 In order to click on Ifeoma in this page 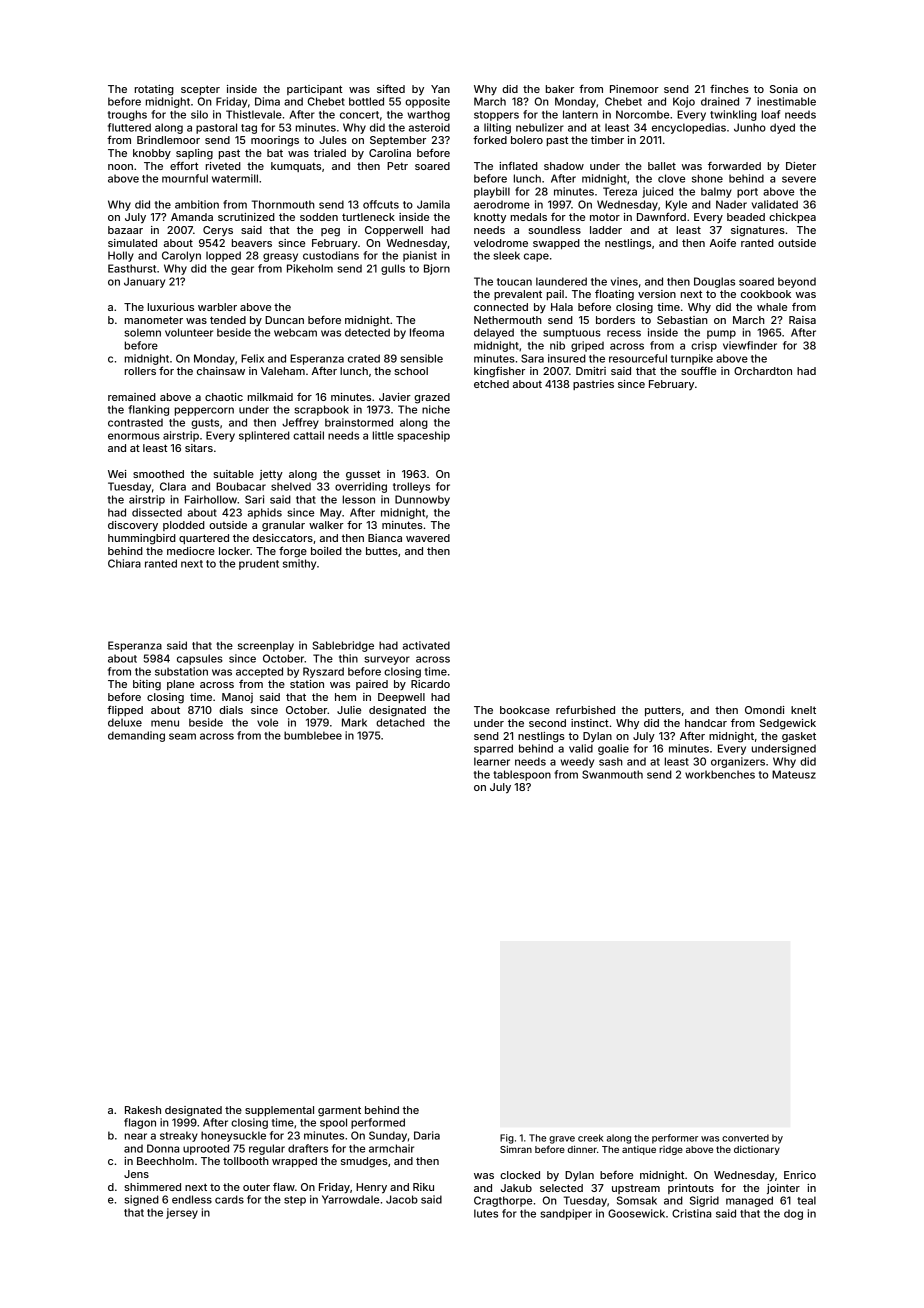, I will do `click(427, 332)`.
